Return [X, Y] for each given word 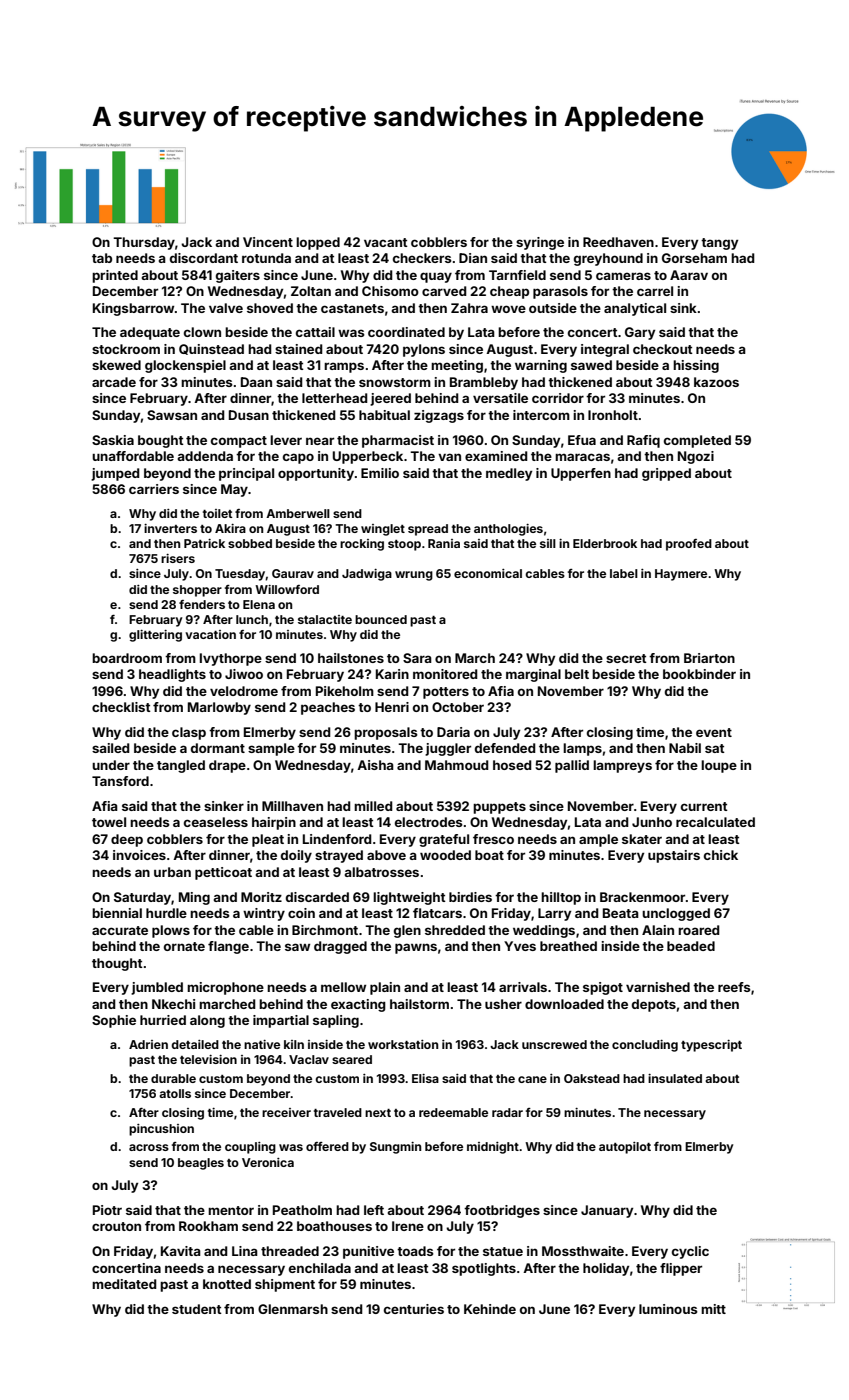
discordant [204, 258]
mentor [231, 1210]
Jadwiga [367, 575]
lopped [318, 243]
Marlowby [219, 708]
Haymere [681, 575]
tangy [719, 244]
